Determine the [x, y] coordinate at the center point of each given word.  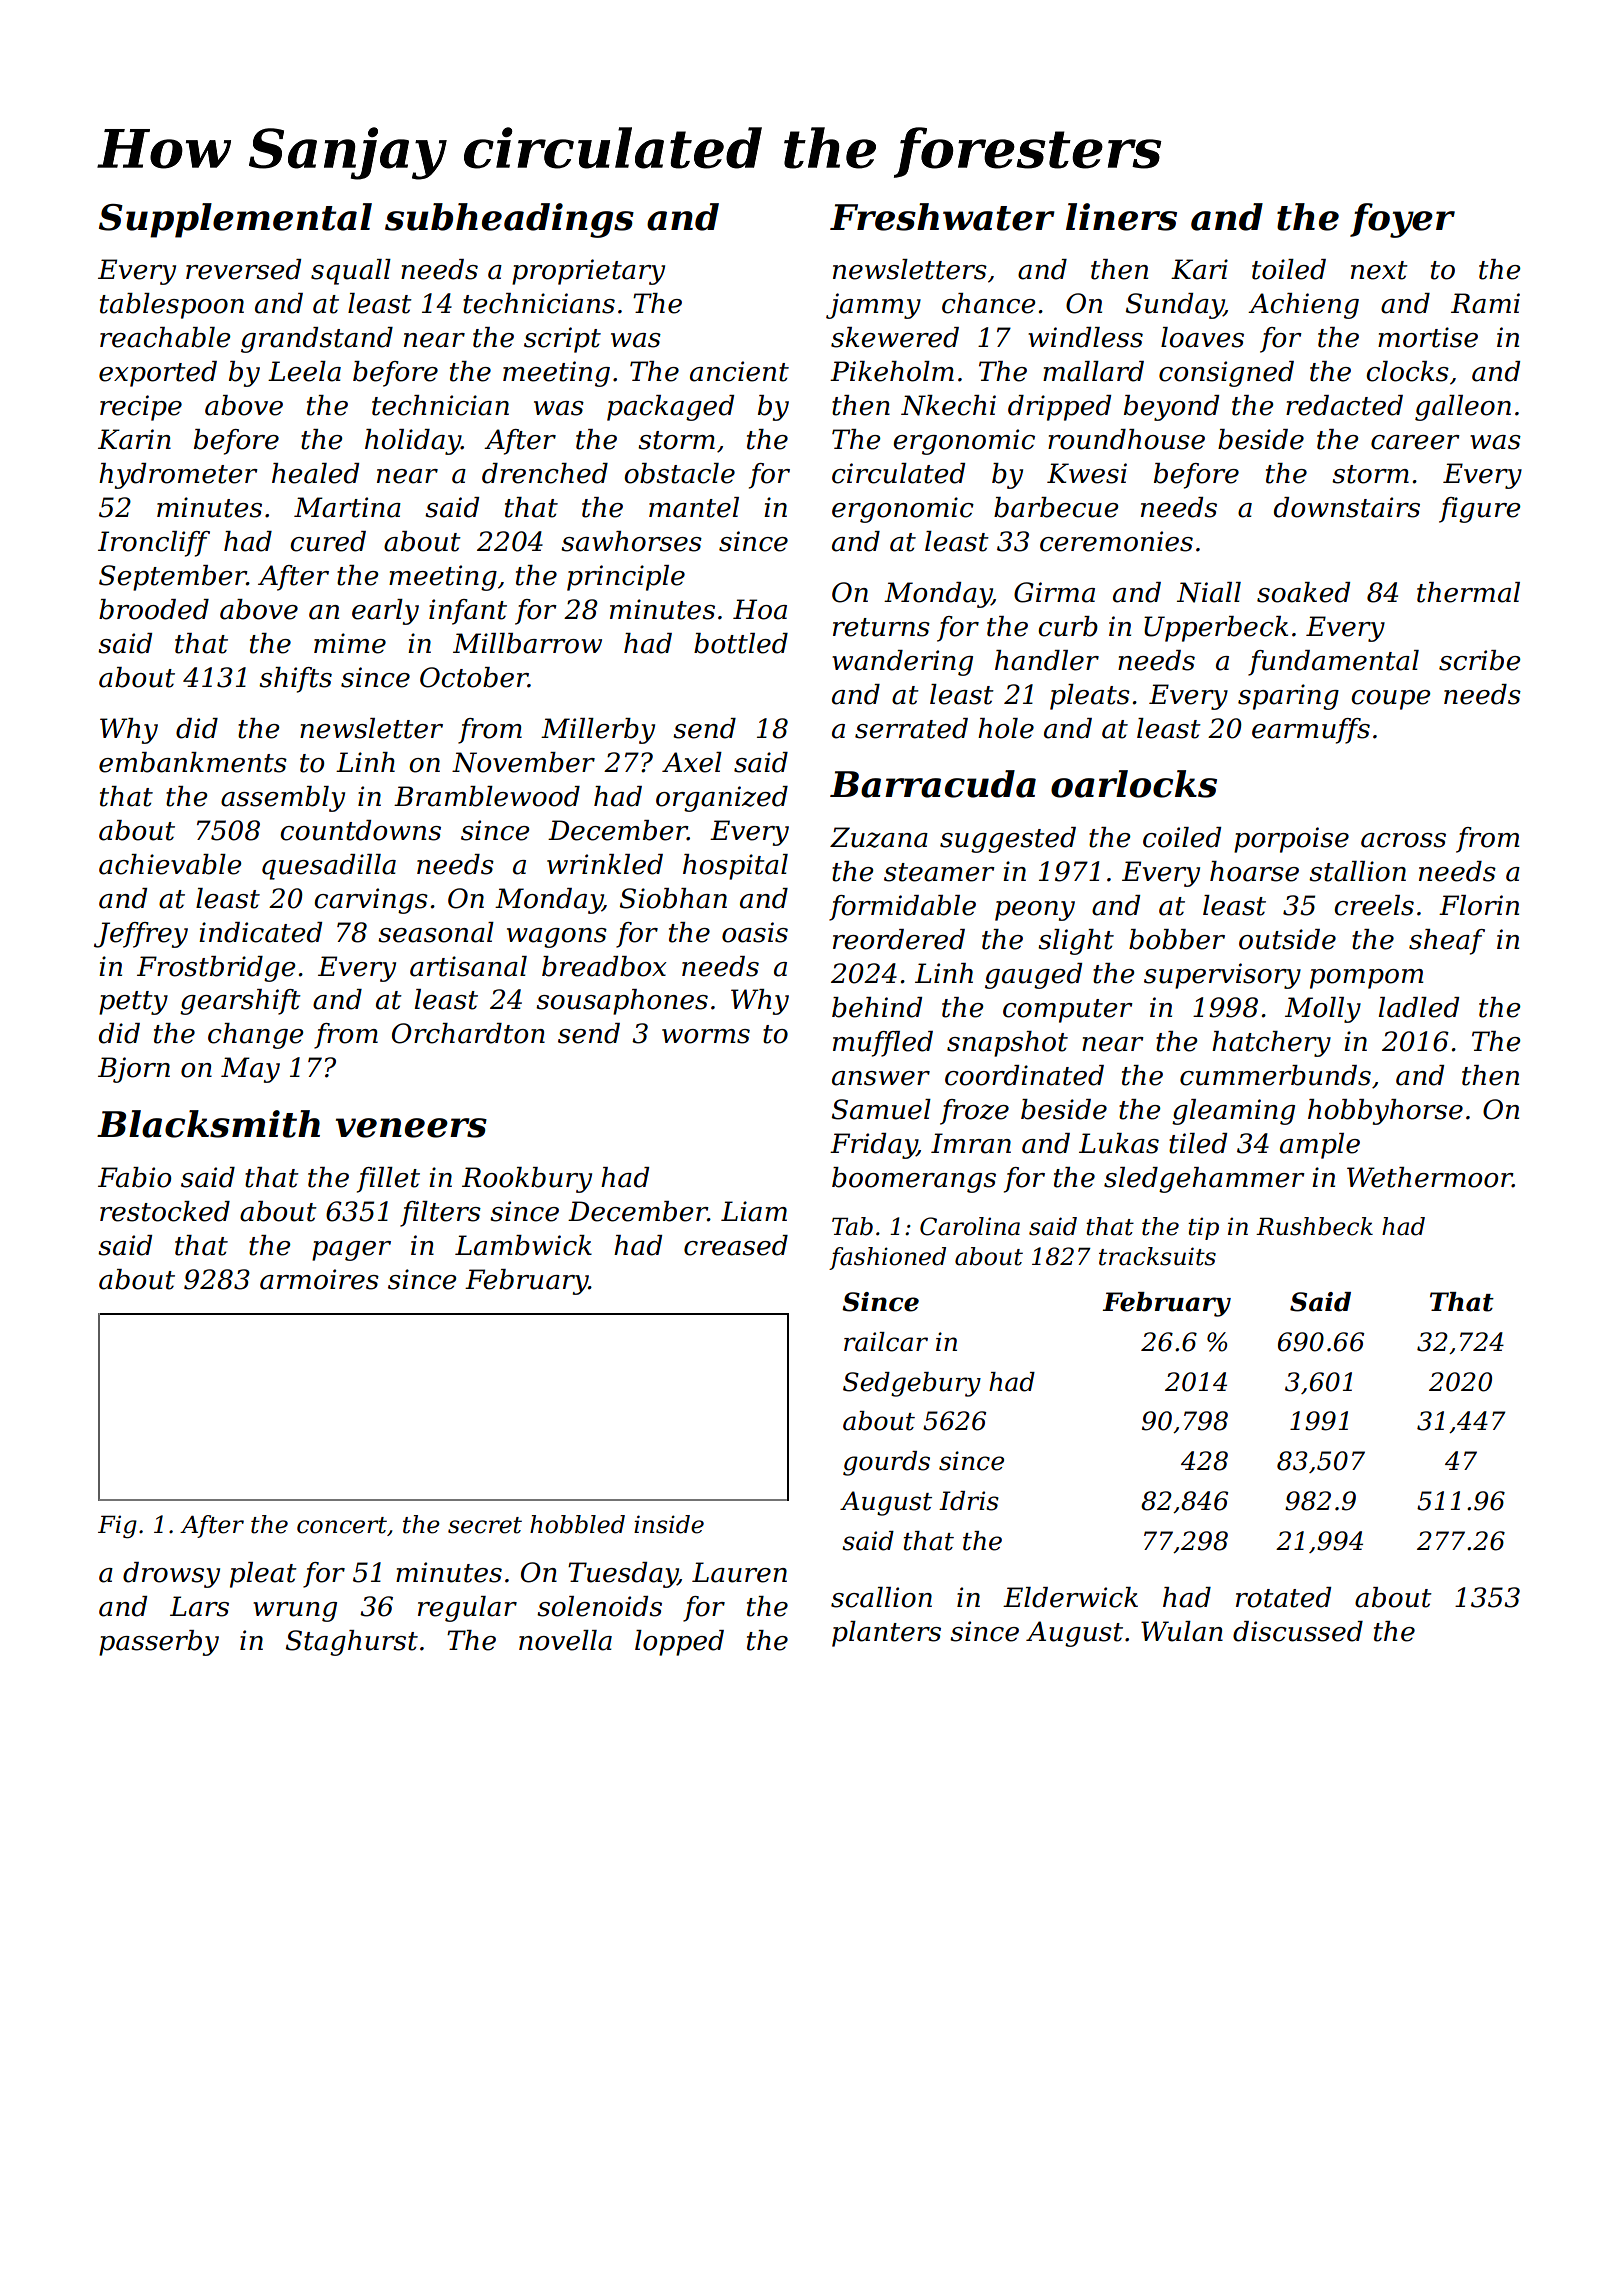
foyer [1402, 220]
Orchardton [468, 1033]
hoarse [1254, 871]
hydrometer [178, 476]
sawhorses [631, 541]
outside [1287, 939]
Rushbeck [1314, 1226]
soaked [1303, 592]
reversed [243, 269]
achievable [170, 864]
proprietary [588, 272]
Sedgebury [912, 1384]
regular [467, 1609]
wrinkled [605, 864]
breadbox [604, 966]
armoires [319, 1279]
